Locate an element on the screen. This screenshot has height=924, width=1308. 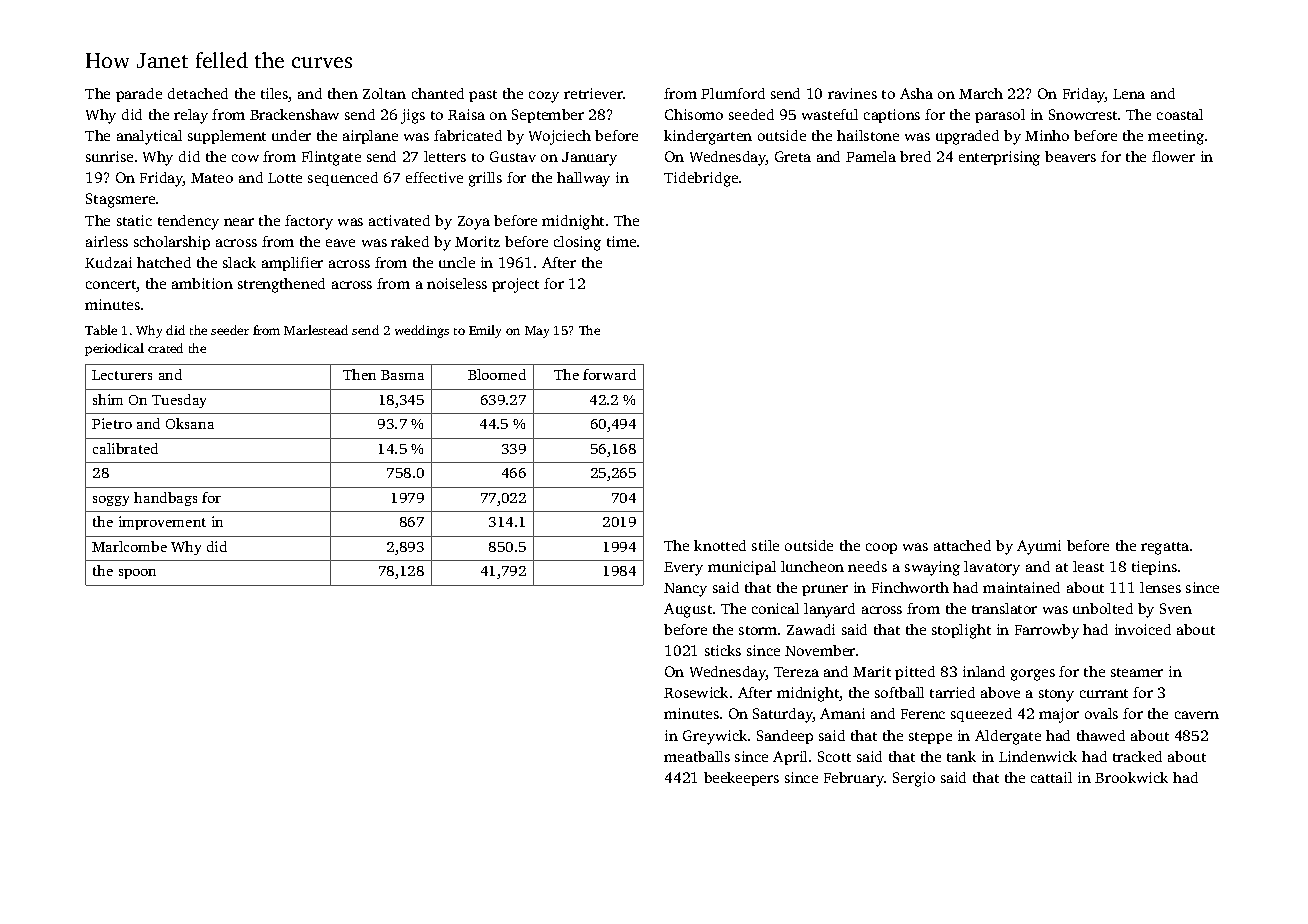
uncle is located at coordinates (457, 262).
